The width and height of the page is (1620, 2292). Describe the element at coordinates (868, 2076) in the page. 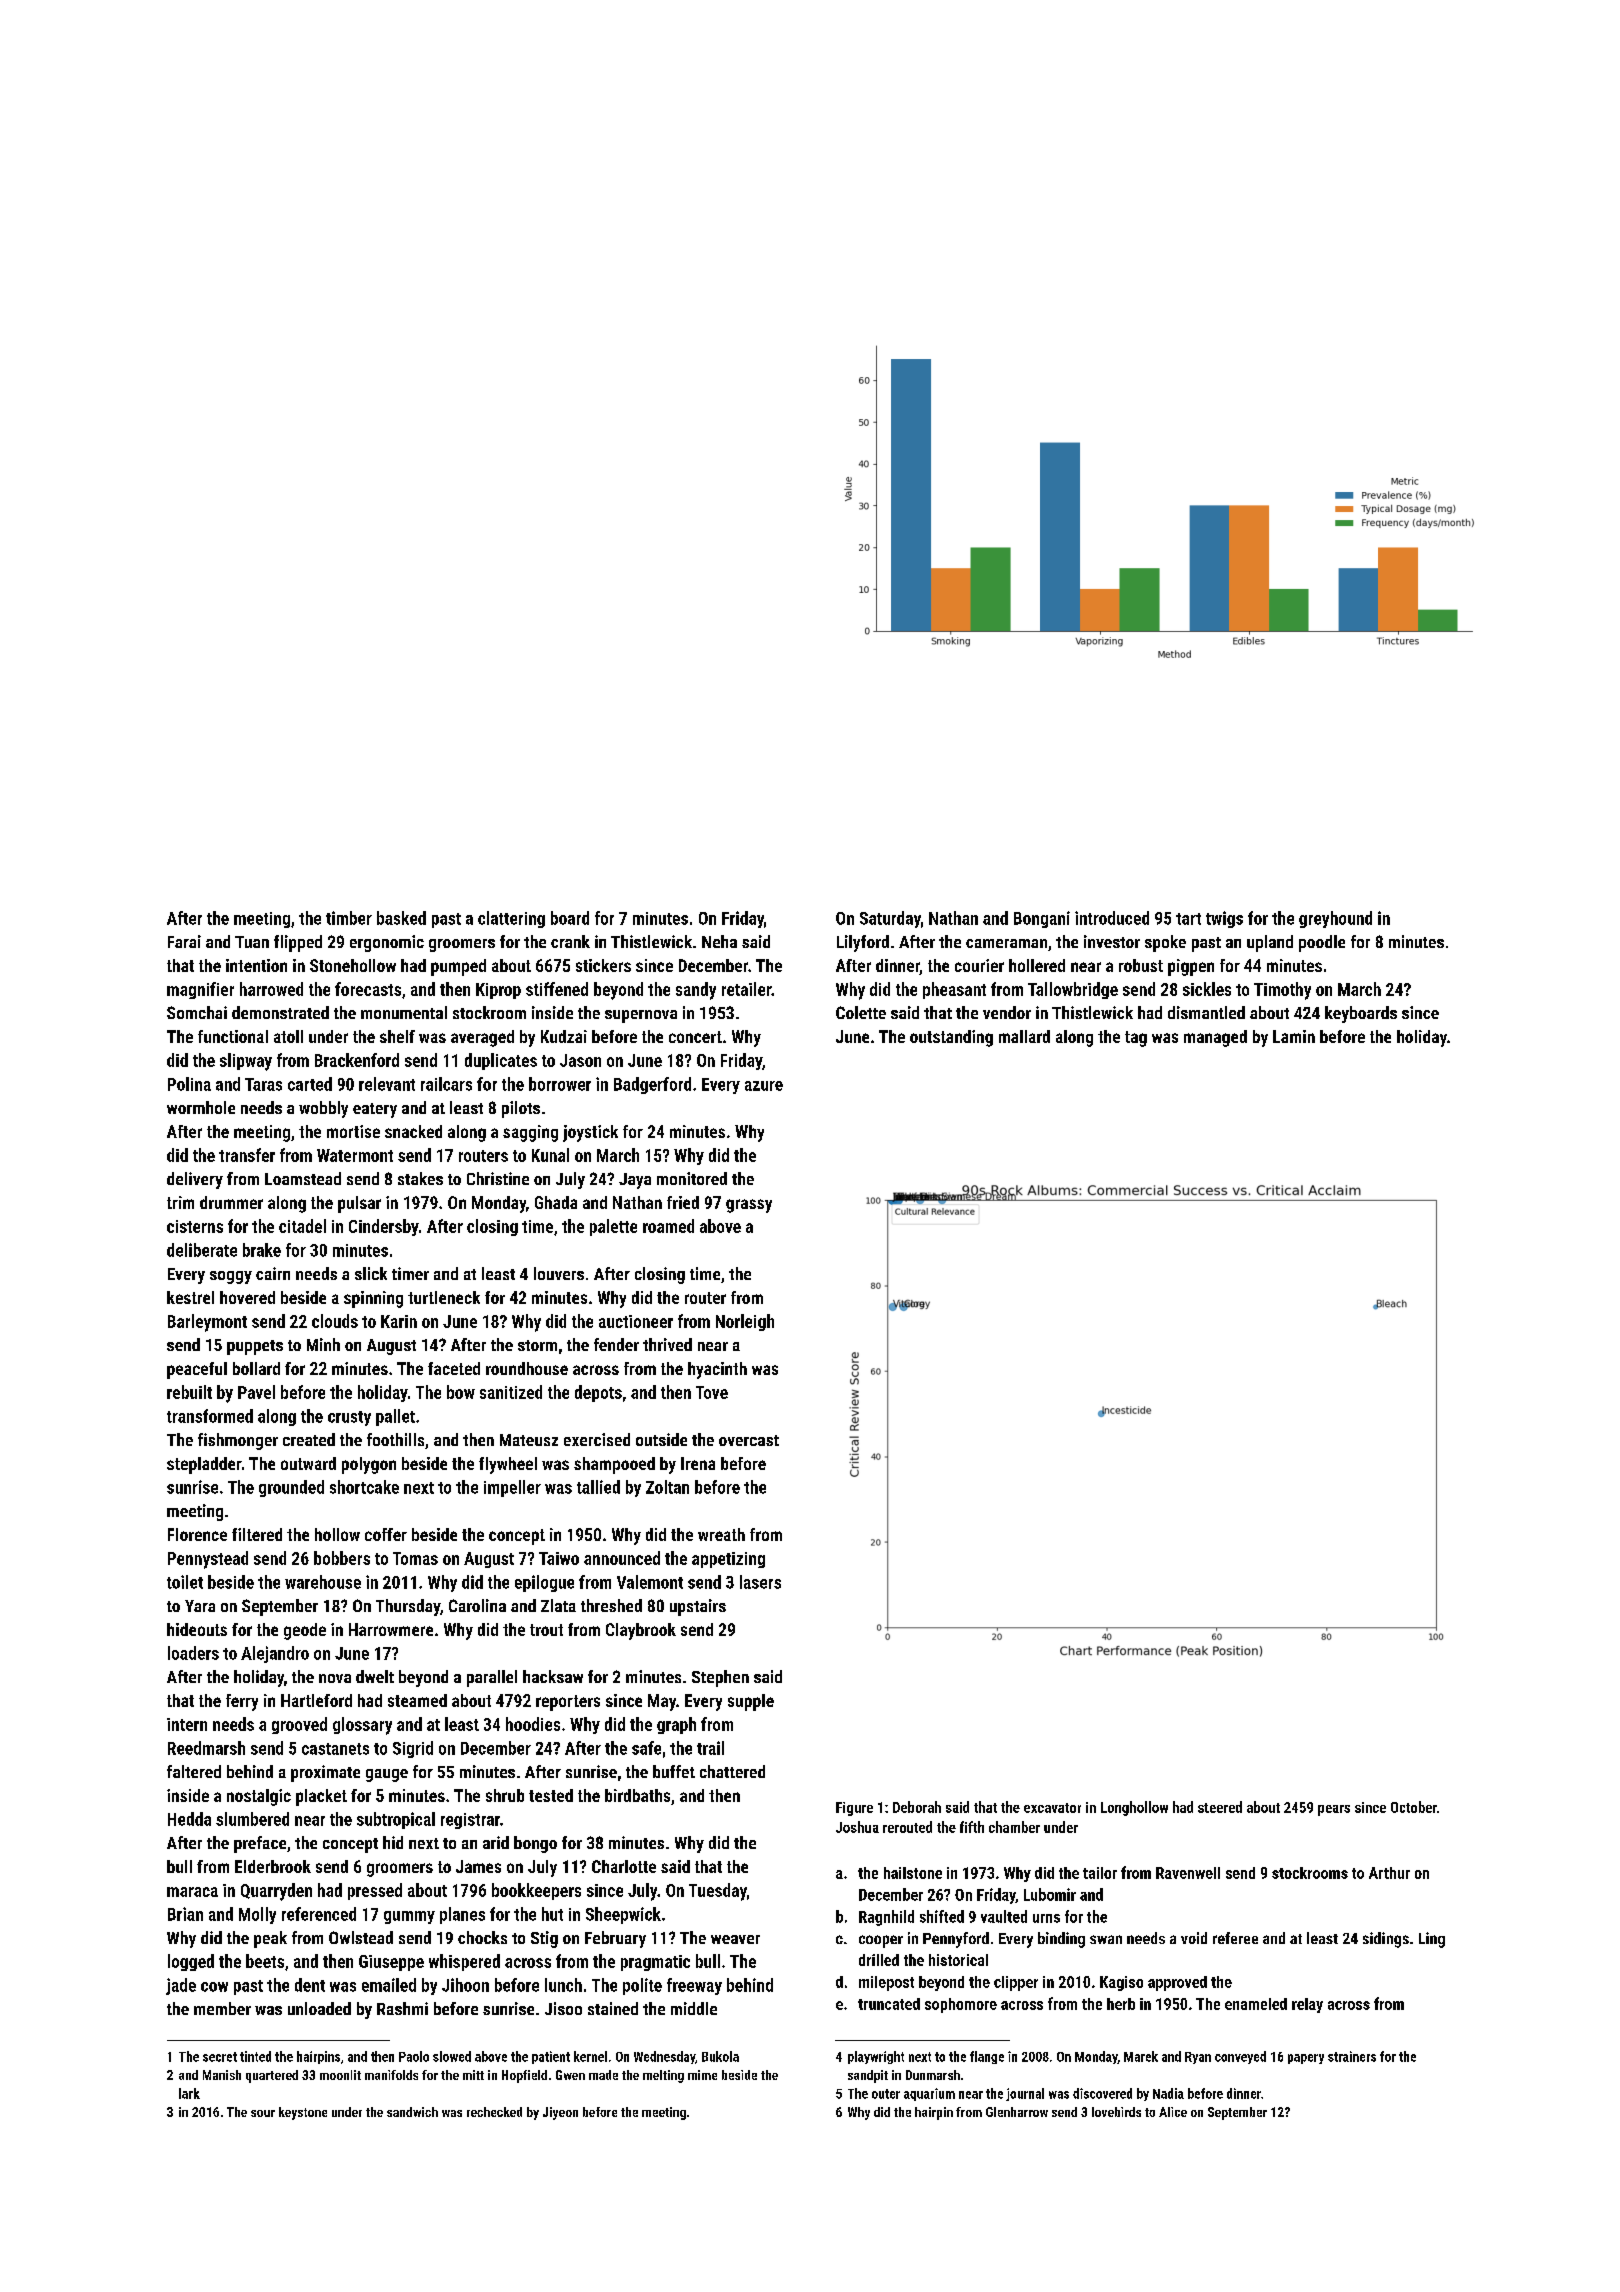

I see `sandpit` at that location.
